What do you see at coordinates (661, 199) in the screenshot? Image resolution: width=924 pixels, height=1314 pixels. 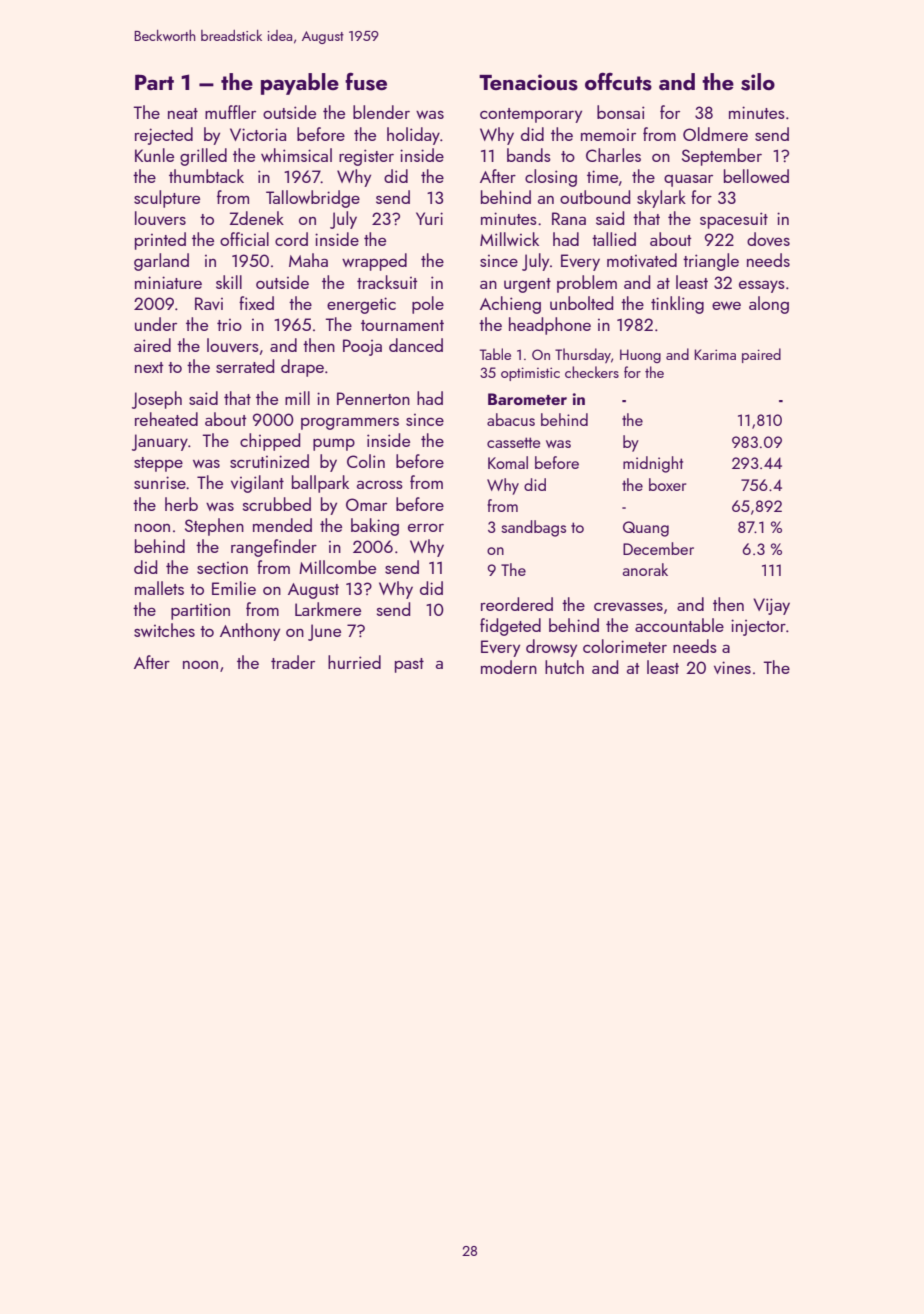 I see `skylark` at bounding box center [661, 199].
